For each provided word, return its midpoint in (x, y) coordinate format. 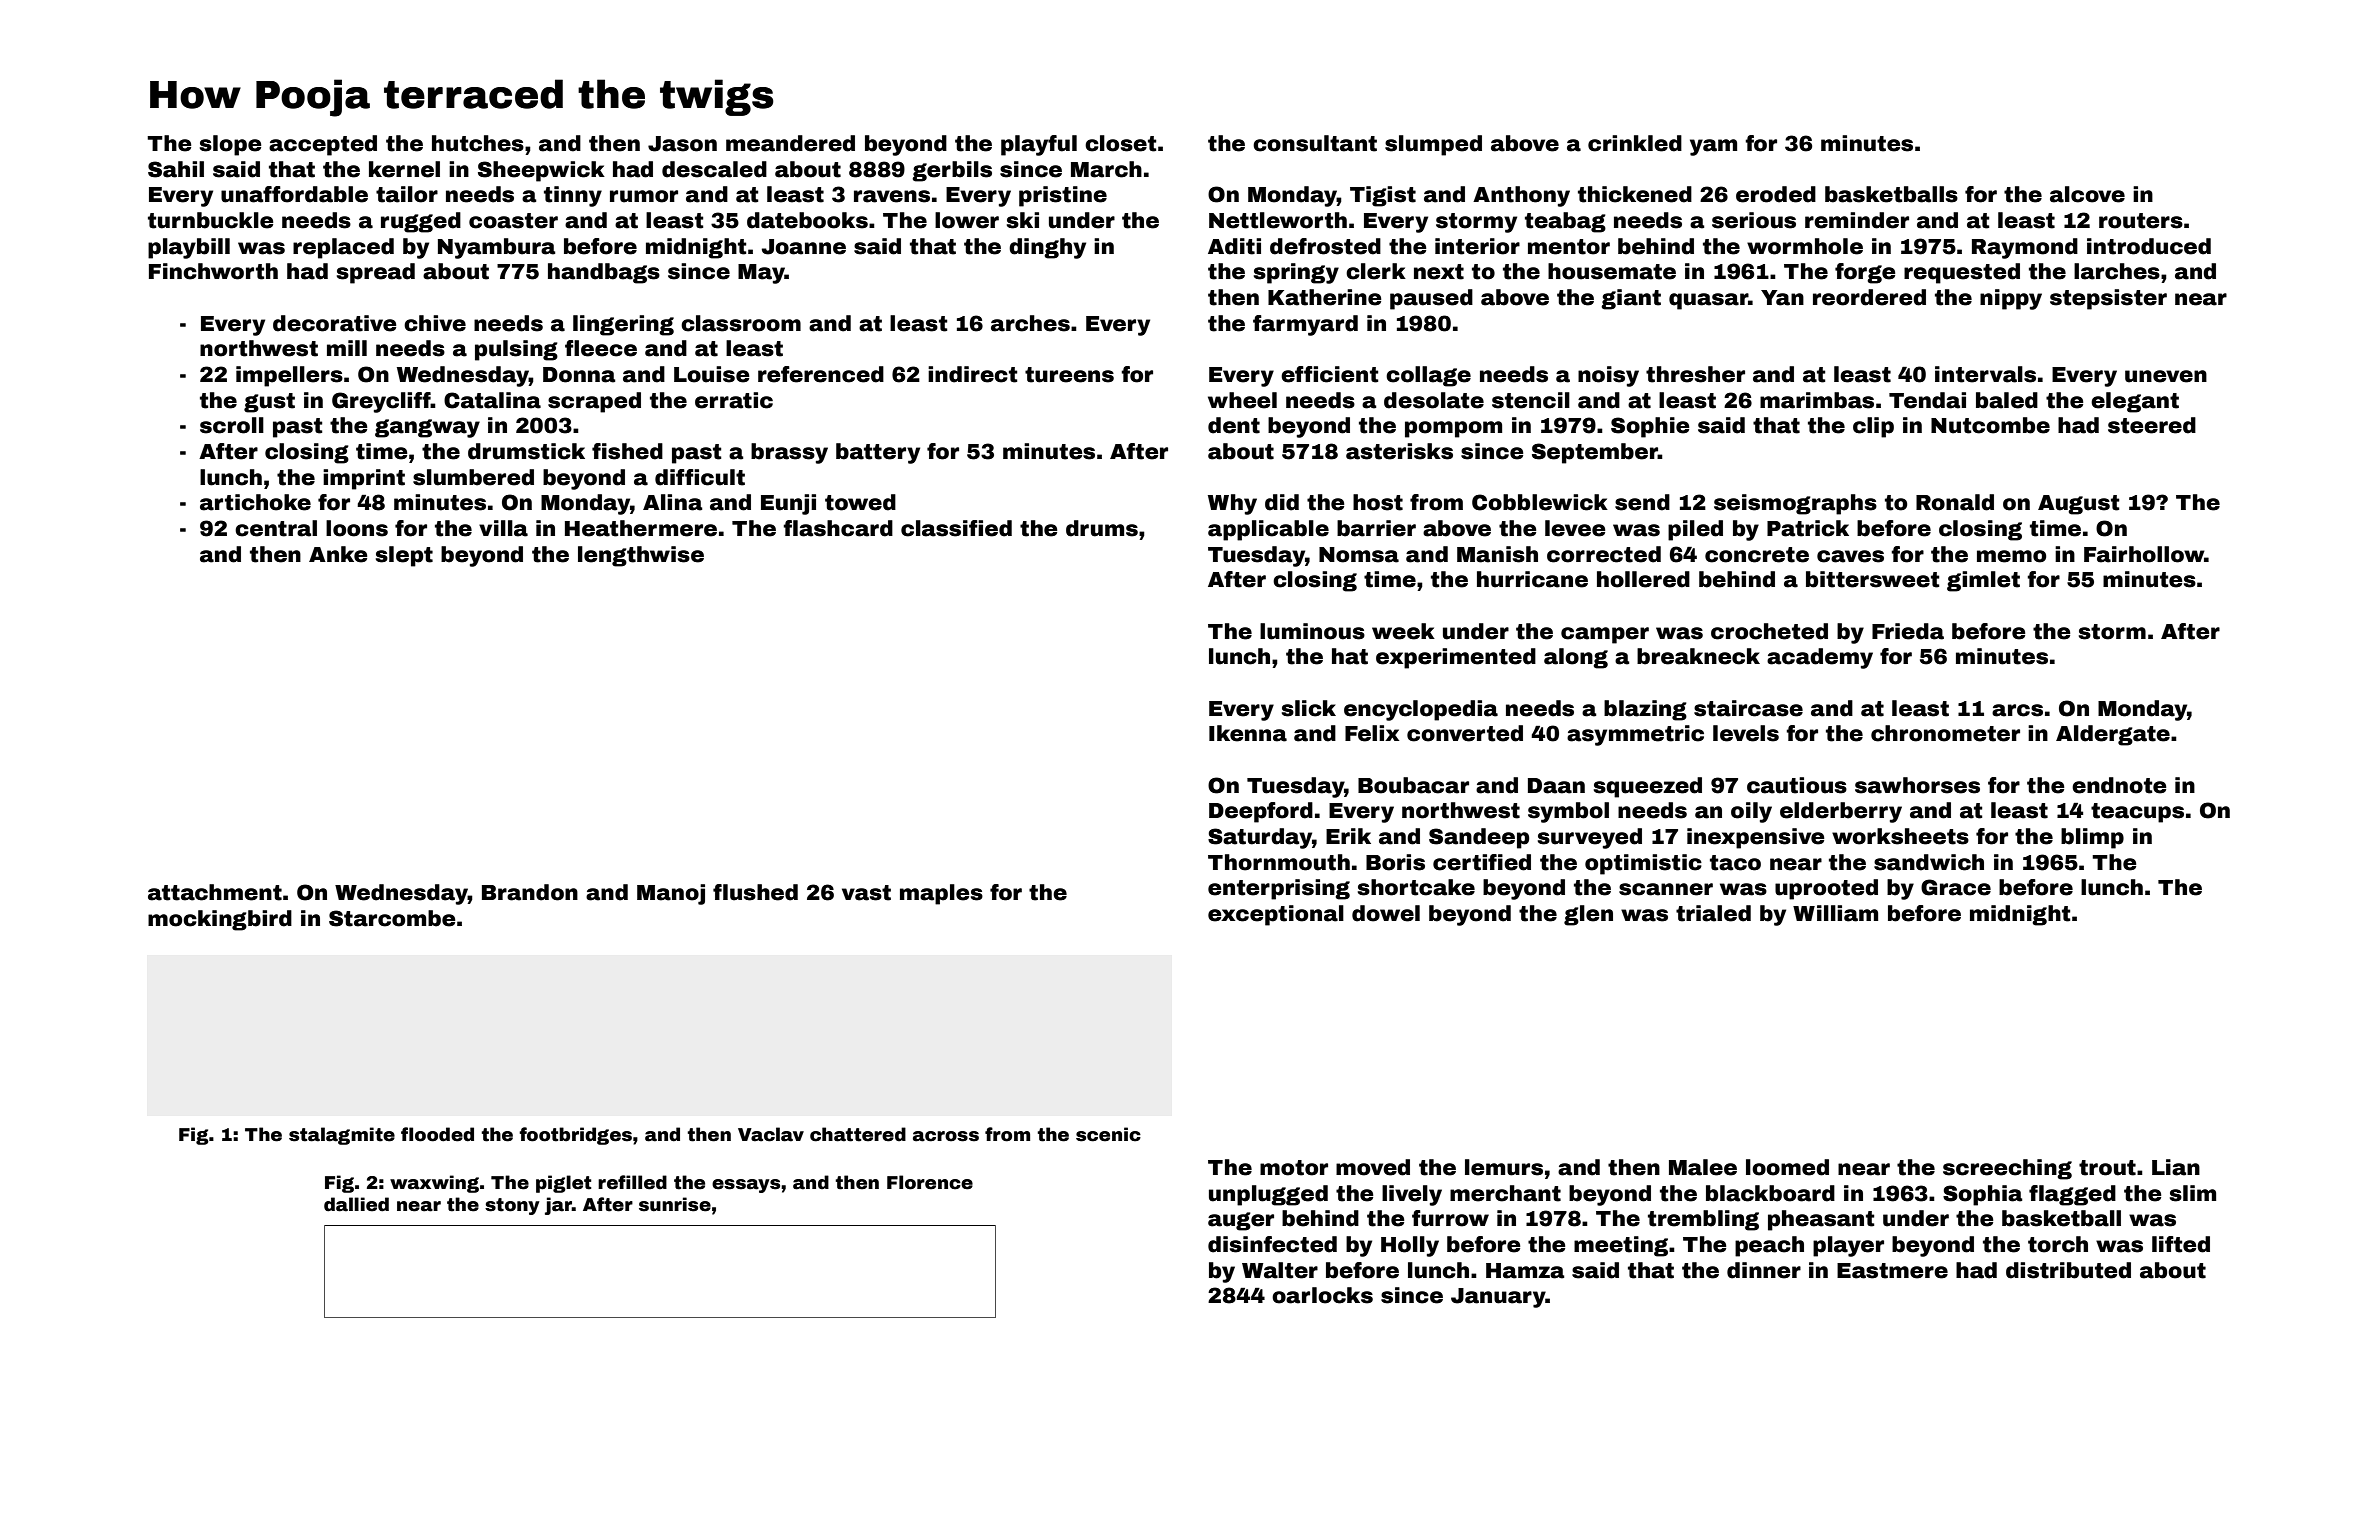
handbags (604, 273)
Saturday (1260, 838)
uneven (2166, 376)
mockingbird (220, 920)
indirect (972, 374)
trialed (1713, 913)
